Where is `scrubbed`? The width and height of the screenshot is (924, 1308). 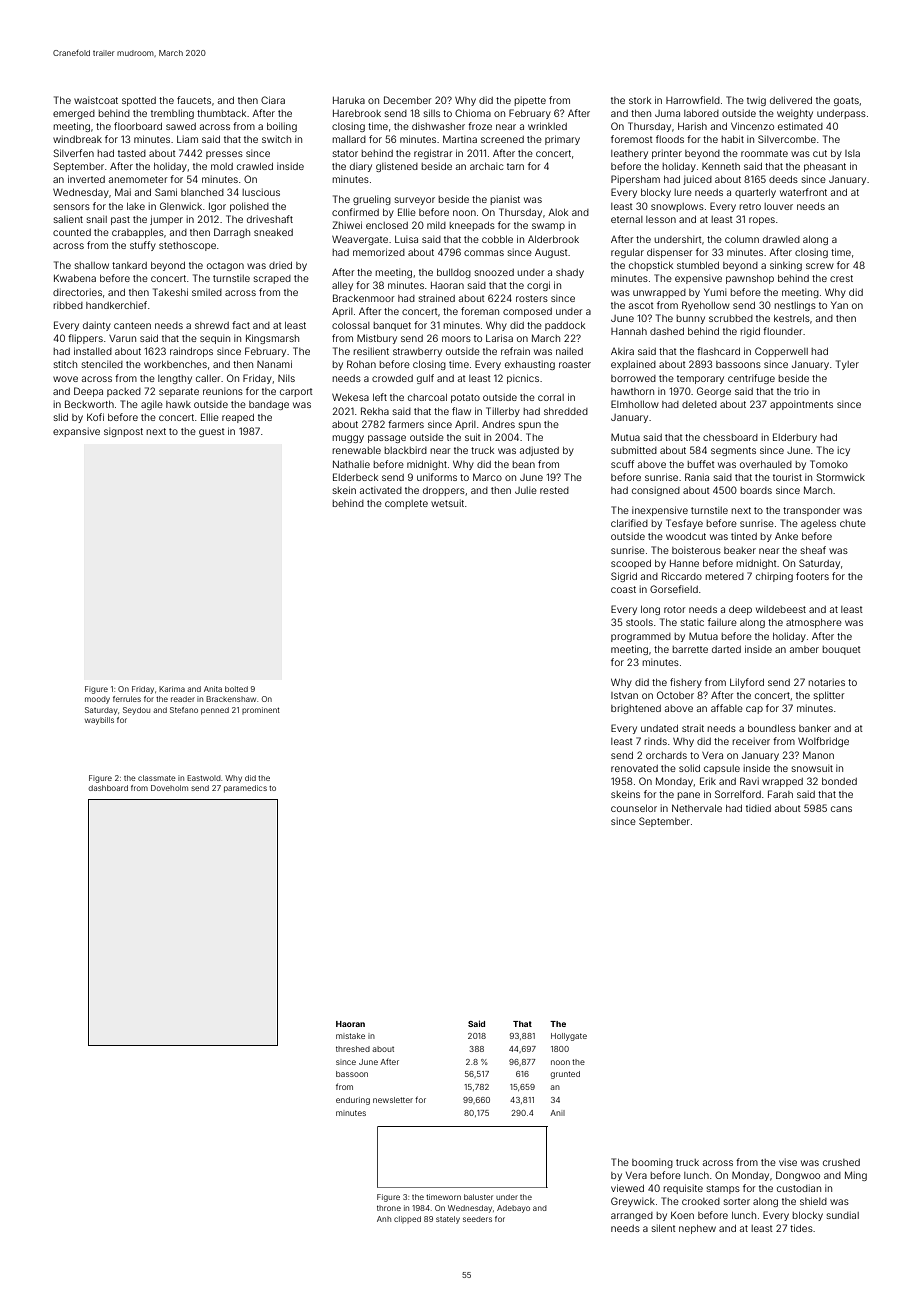 scrubbed is located at coordinates (731, 318).
